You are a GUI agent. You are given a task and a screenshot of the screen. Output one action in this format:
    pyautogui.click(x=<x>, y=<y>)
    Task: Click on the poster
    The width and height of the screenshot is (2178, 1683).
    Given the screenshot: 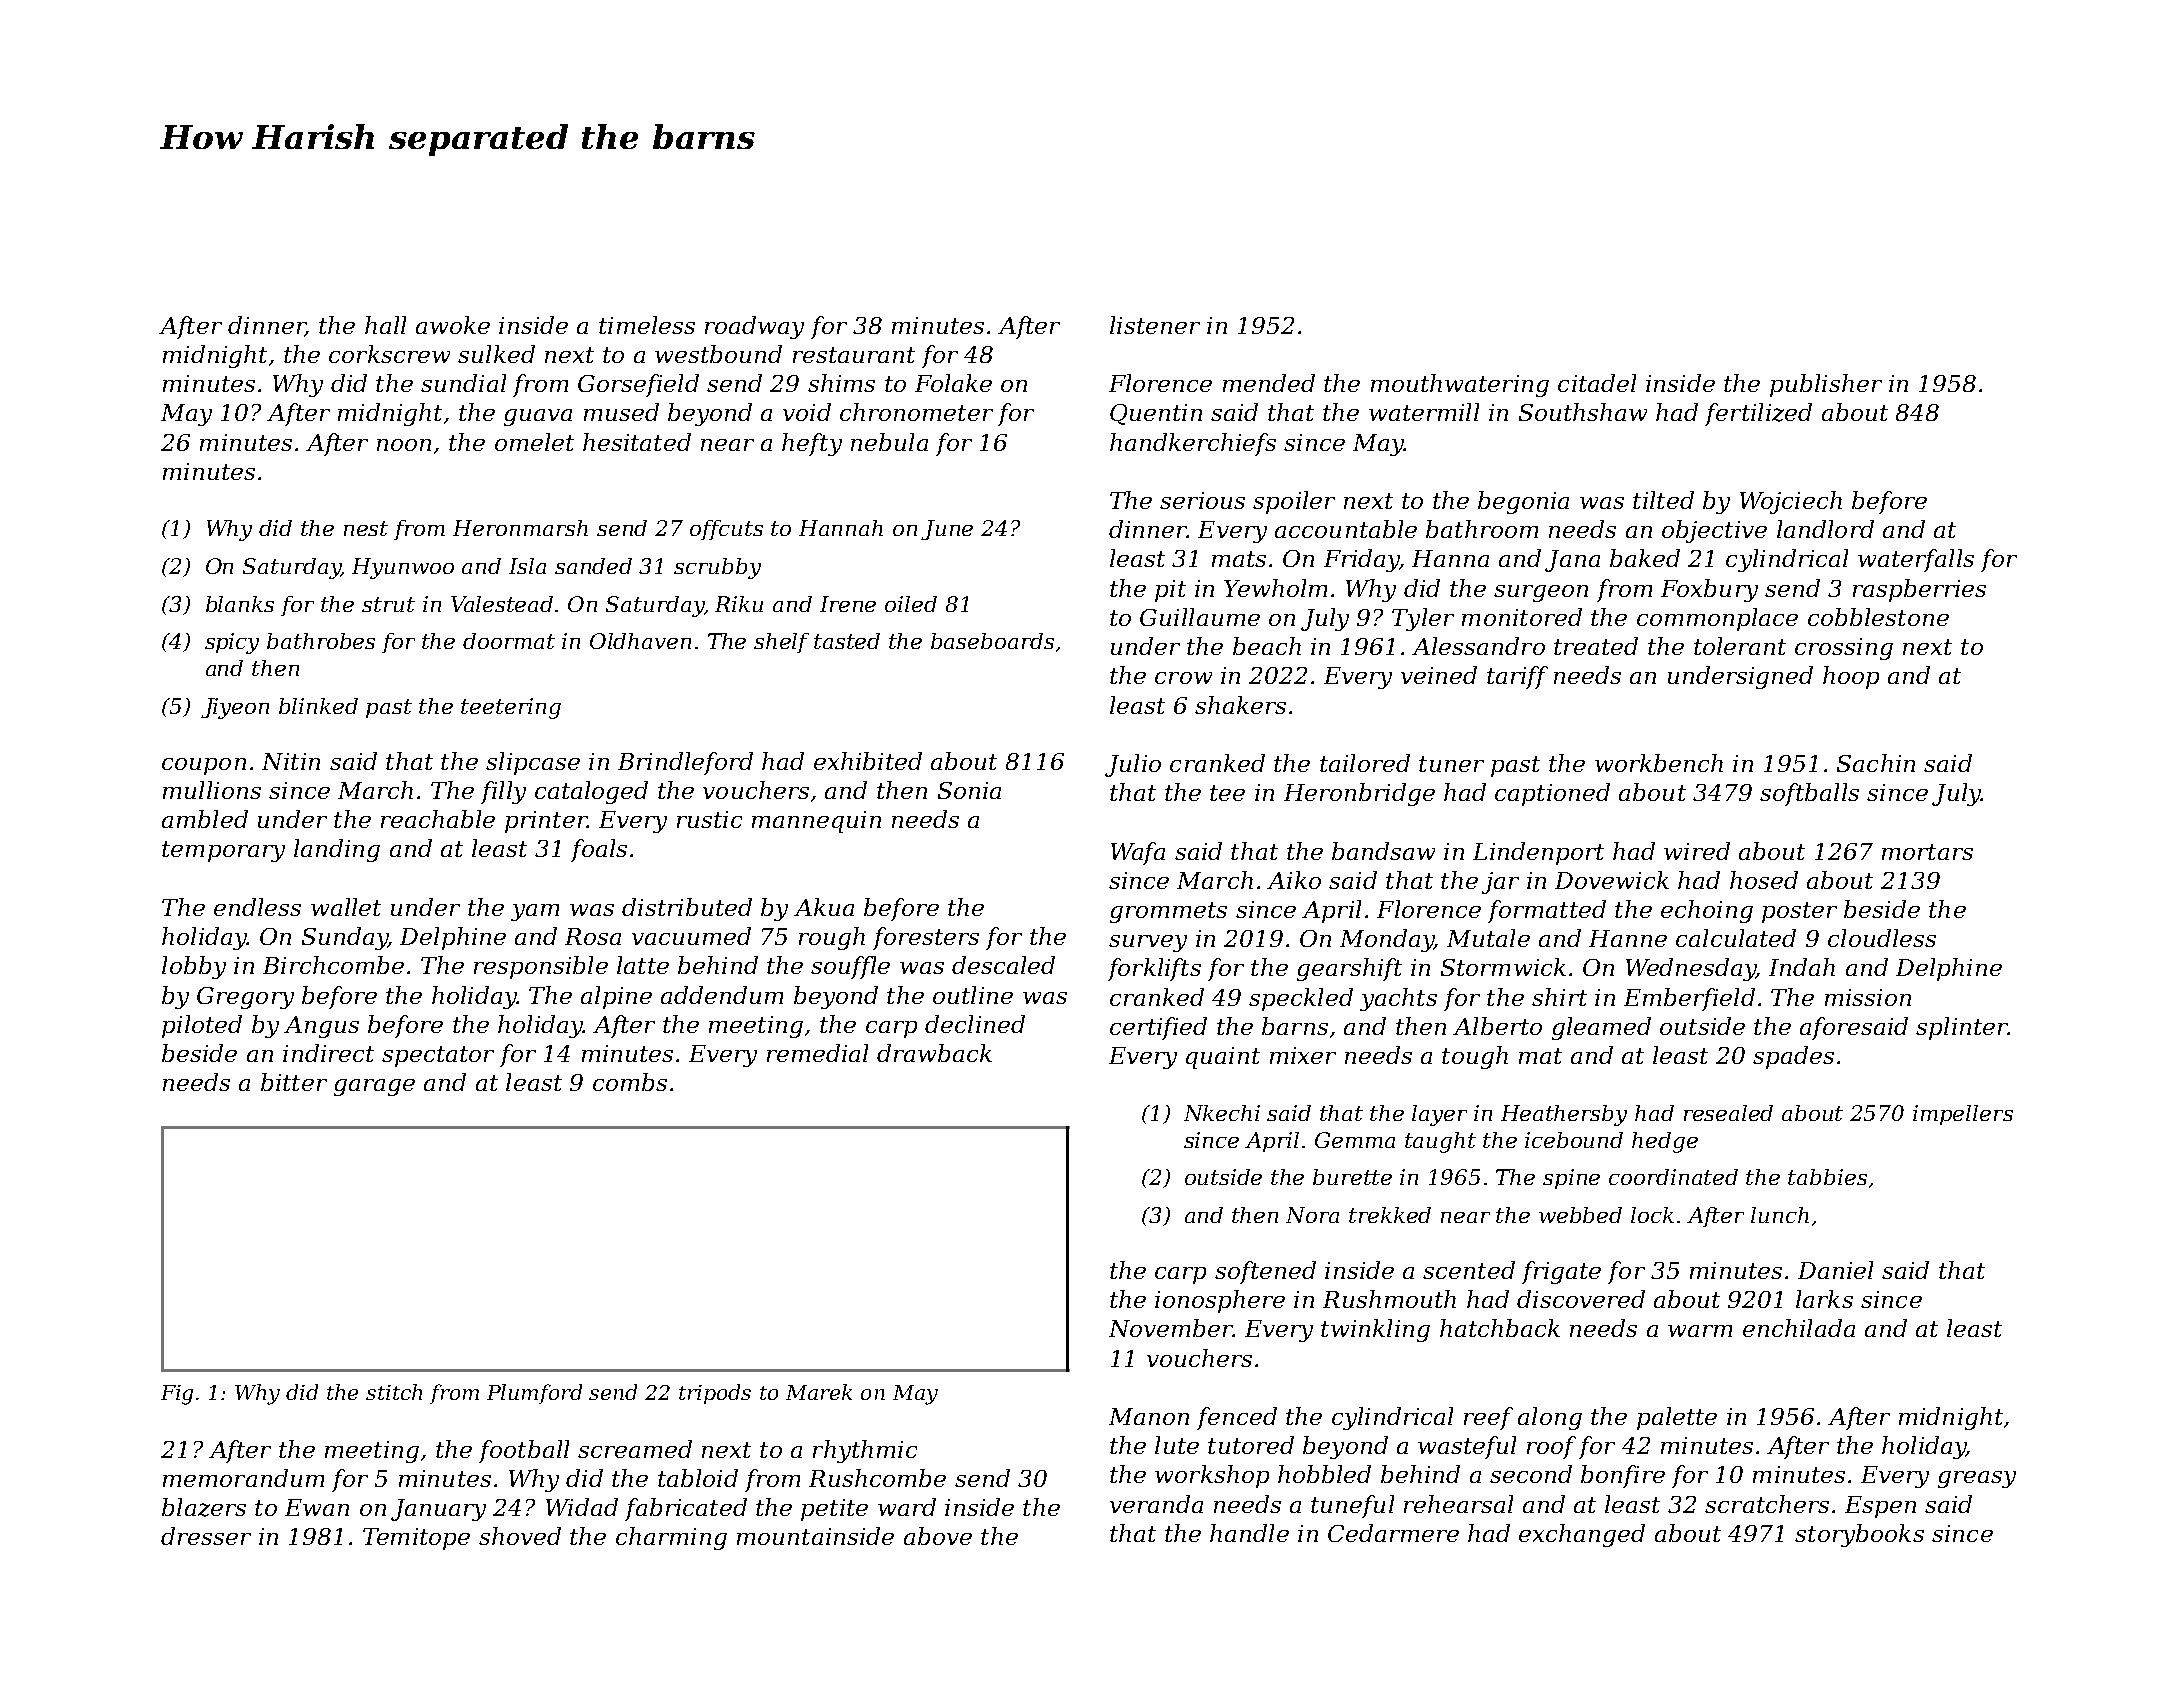 What is the action you would take?
    pyautogui.click(x=1799, y=912)
